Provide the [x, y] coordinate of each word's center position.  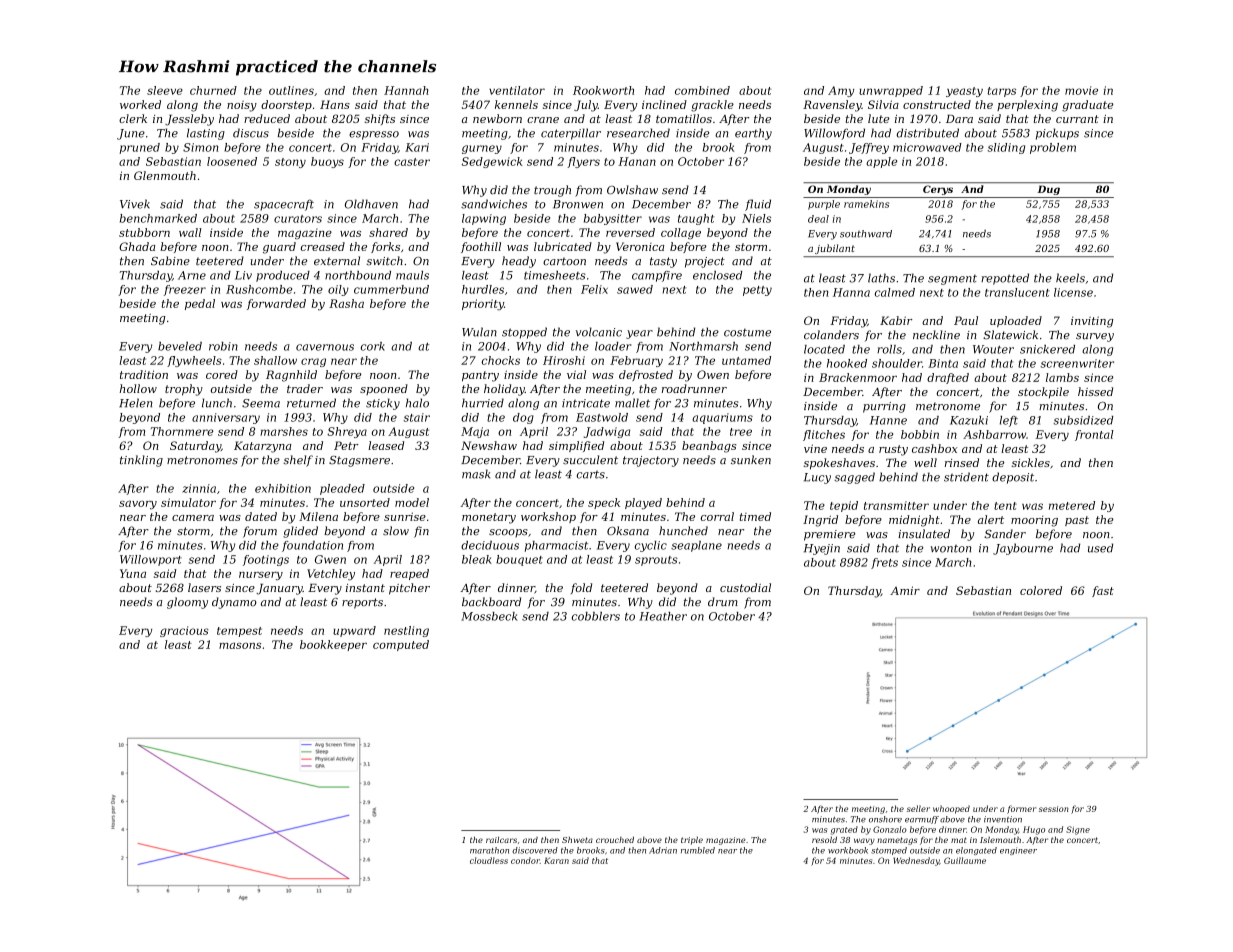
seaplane [696, 546]
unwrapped [891, 91]
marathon [489, 850]
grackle [712, 106]
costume [747, 333]
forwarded [276, 304]
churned [213, 90]
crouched [615, 839]
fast [1103, 591]
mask [476, 474]
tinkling [141, 461]
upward [354, 631]
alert [991, 519]
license [1073, 292]
